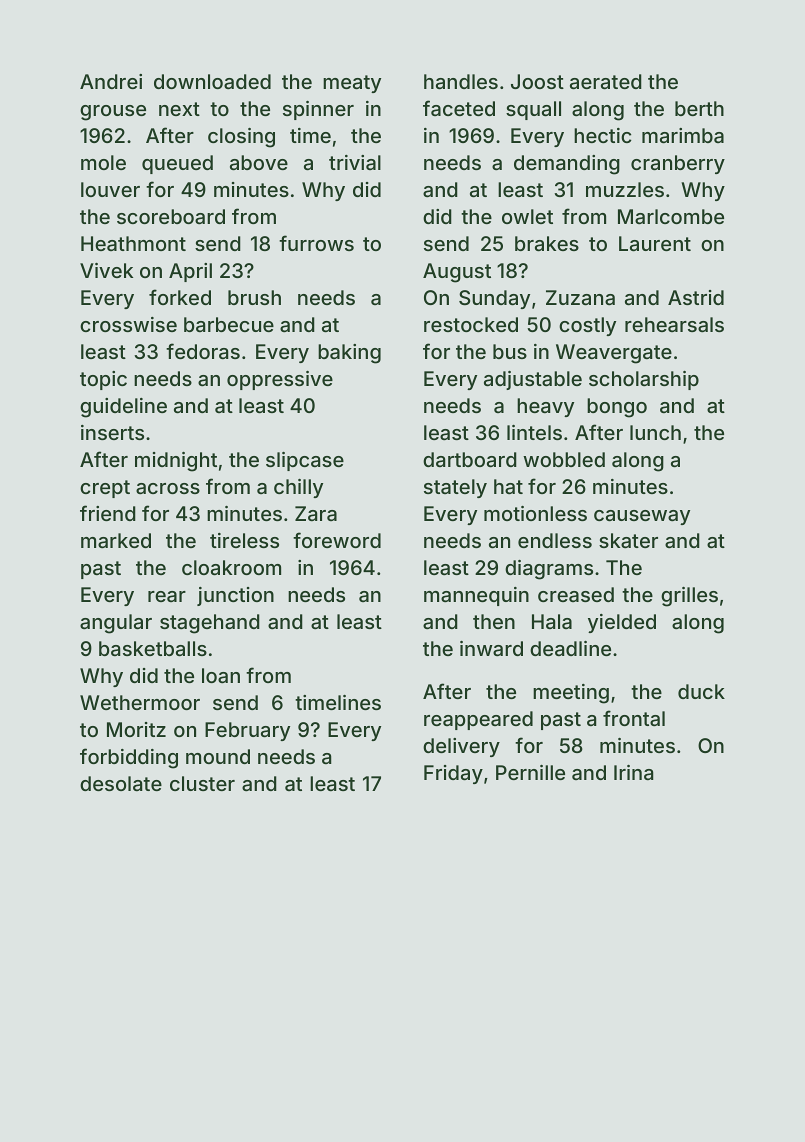 The height and width of the page is (1142, 805). Describe the element at coordinates (247, 731) in the page. I see `February` at that location.
